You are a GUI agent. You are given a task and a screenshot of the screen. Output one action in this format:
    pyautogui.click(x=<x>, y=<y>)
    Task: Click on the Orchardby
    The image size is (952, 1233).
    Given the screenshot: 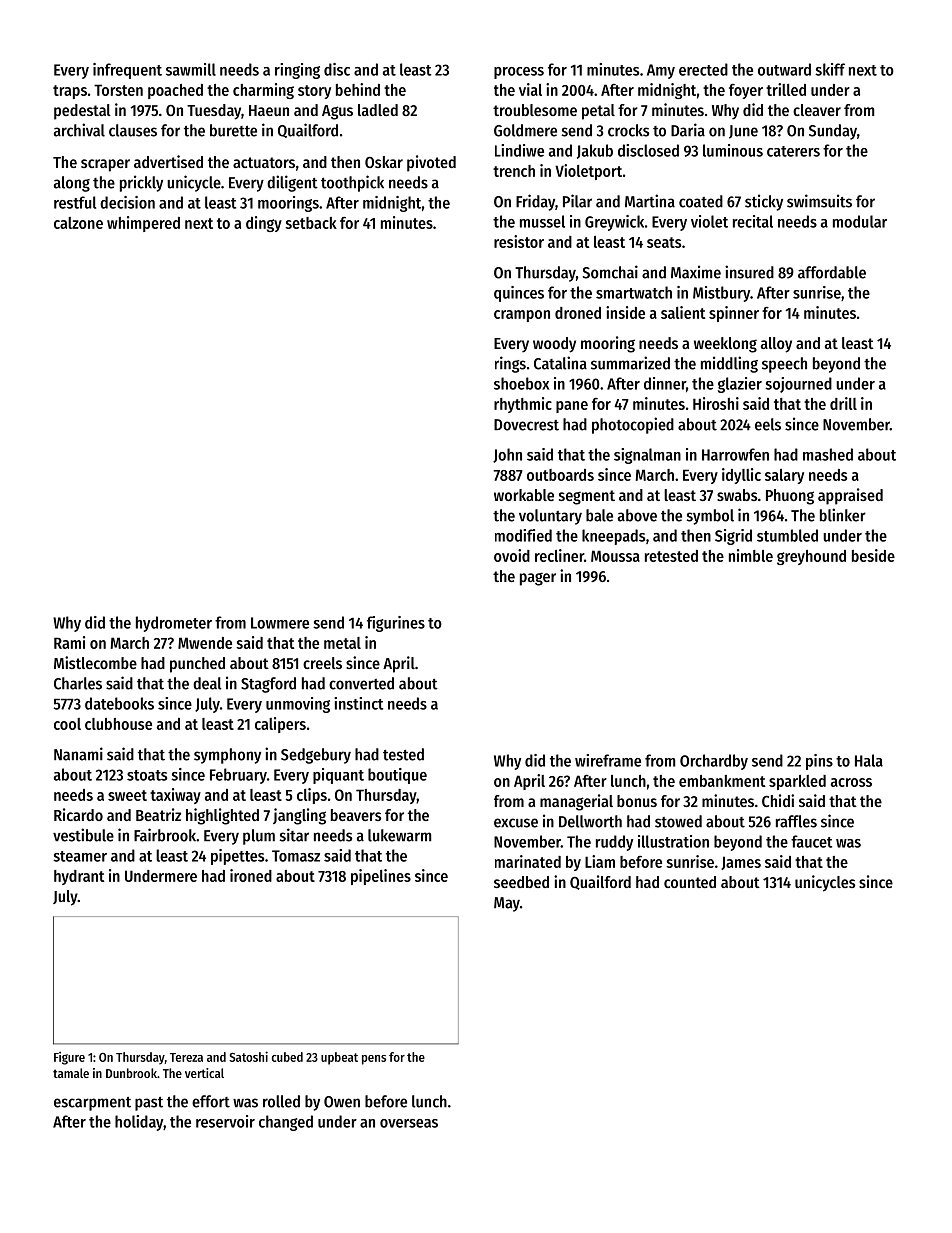 What is the action you would take?
    pyautogui.click(x=714, y=762)
